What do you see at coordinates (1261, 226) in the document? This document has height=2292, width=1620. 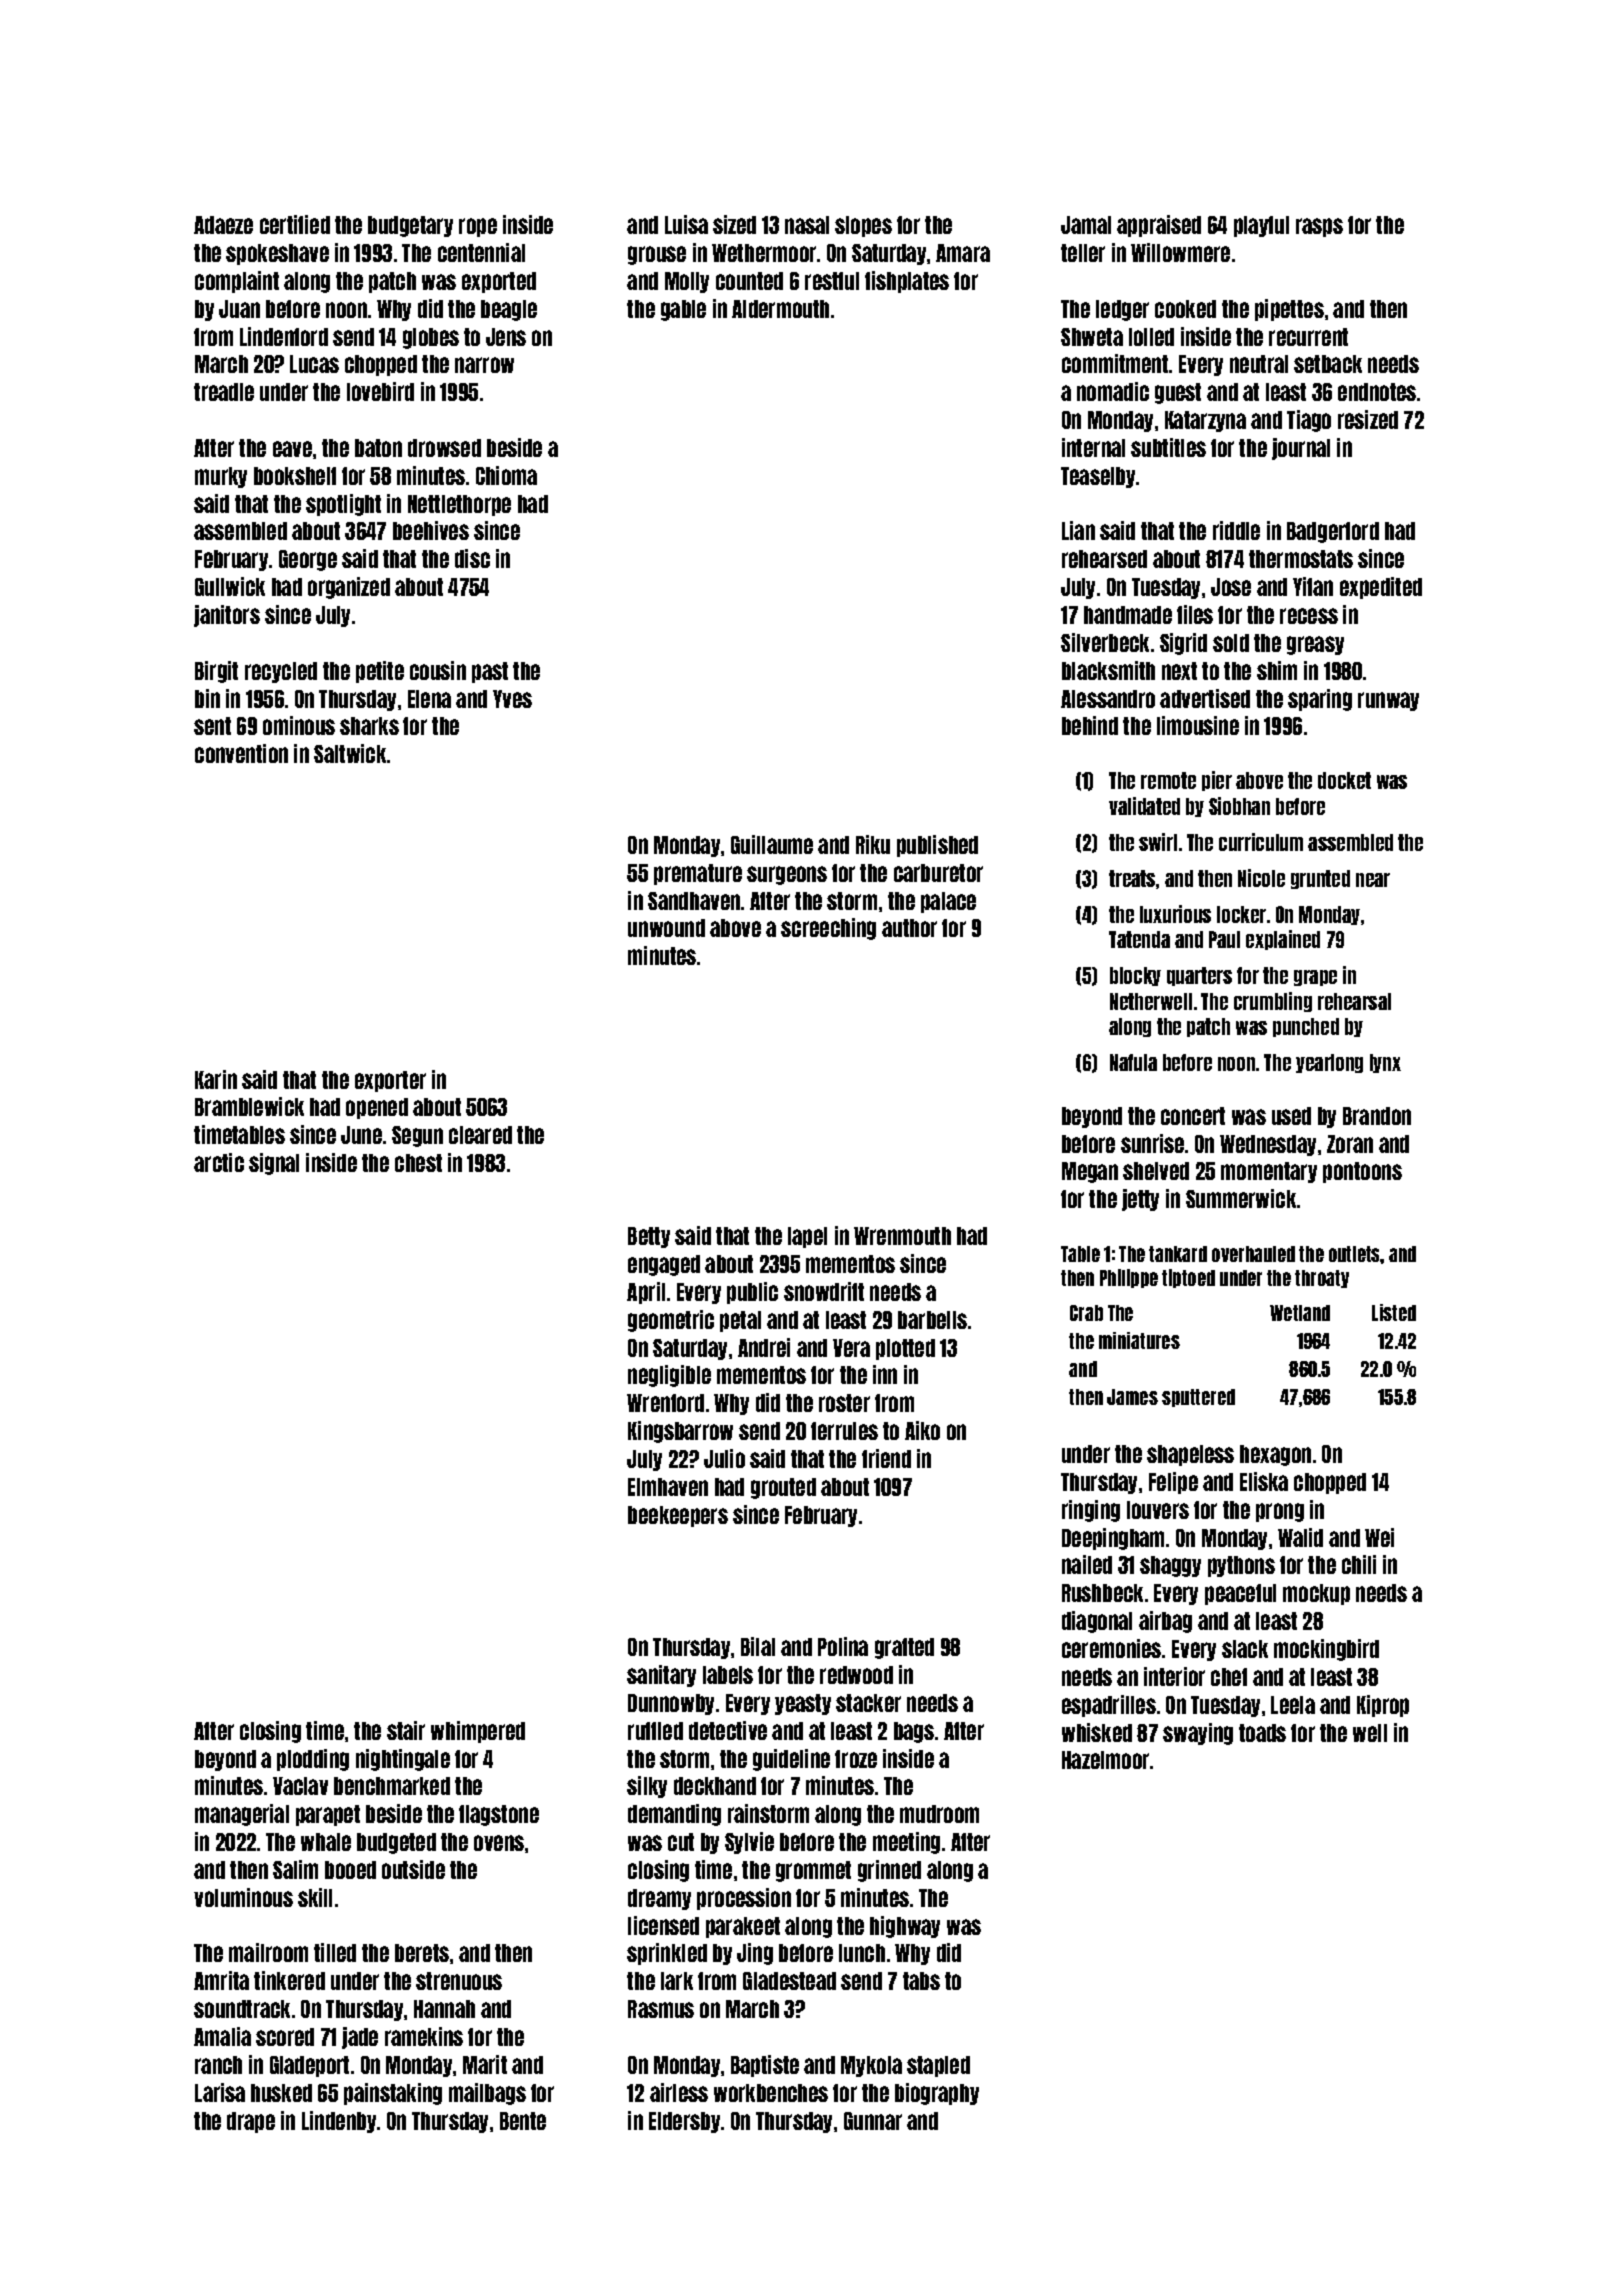 I see `playful` at bounding box center [1261, 226].
